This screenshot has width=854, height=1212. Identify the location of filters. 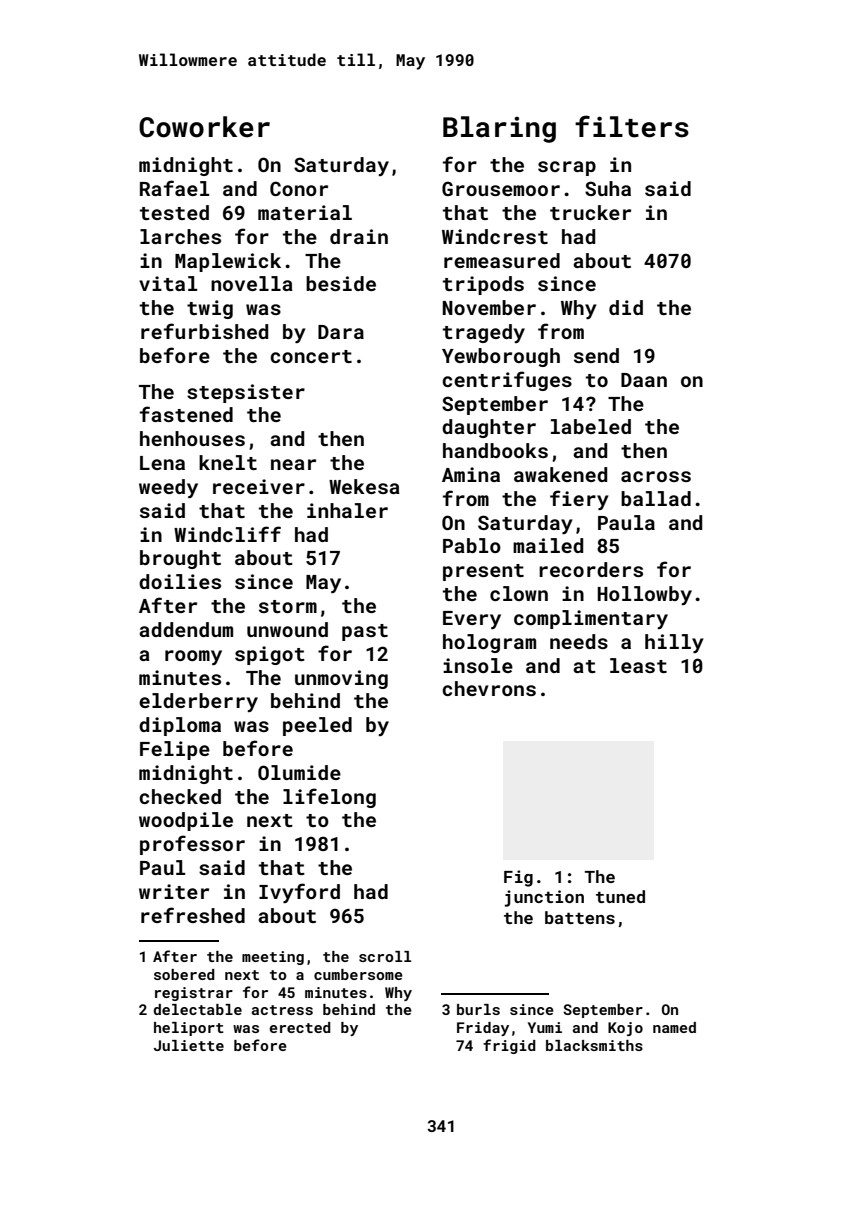
(632, 126).
